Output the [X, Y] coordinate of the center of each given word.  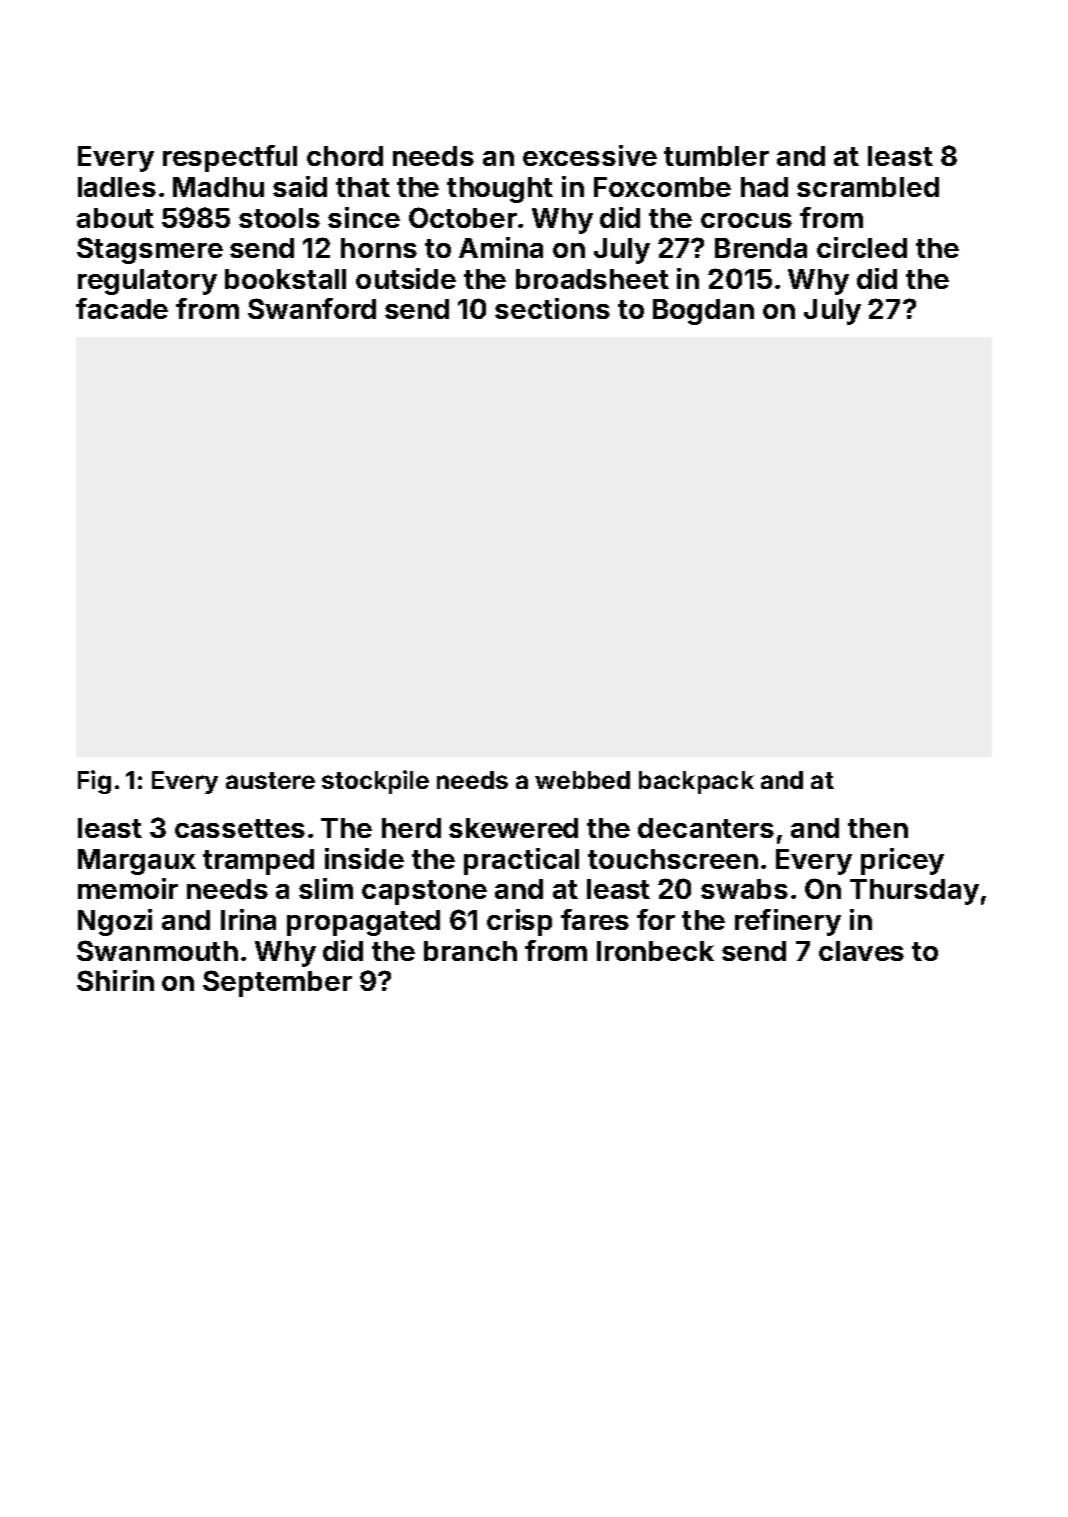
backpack [696, 782]
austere [270, 780]
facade [122, 308]
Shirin [115, 980]
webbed [582, 780]
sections [552, 308]
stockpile [375, 782]
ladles [117, 187]
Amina [501, 247]
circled [862, 247]
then [878, 828]
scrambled [868, 187]
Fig [94, 782]
